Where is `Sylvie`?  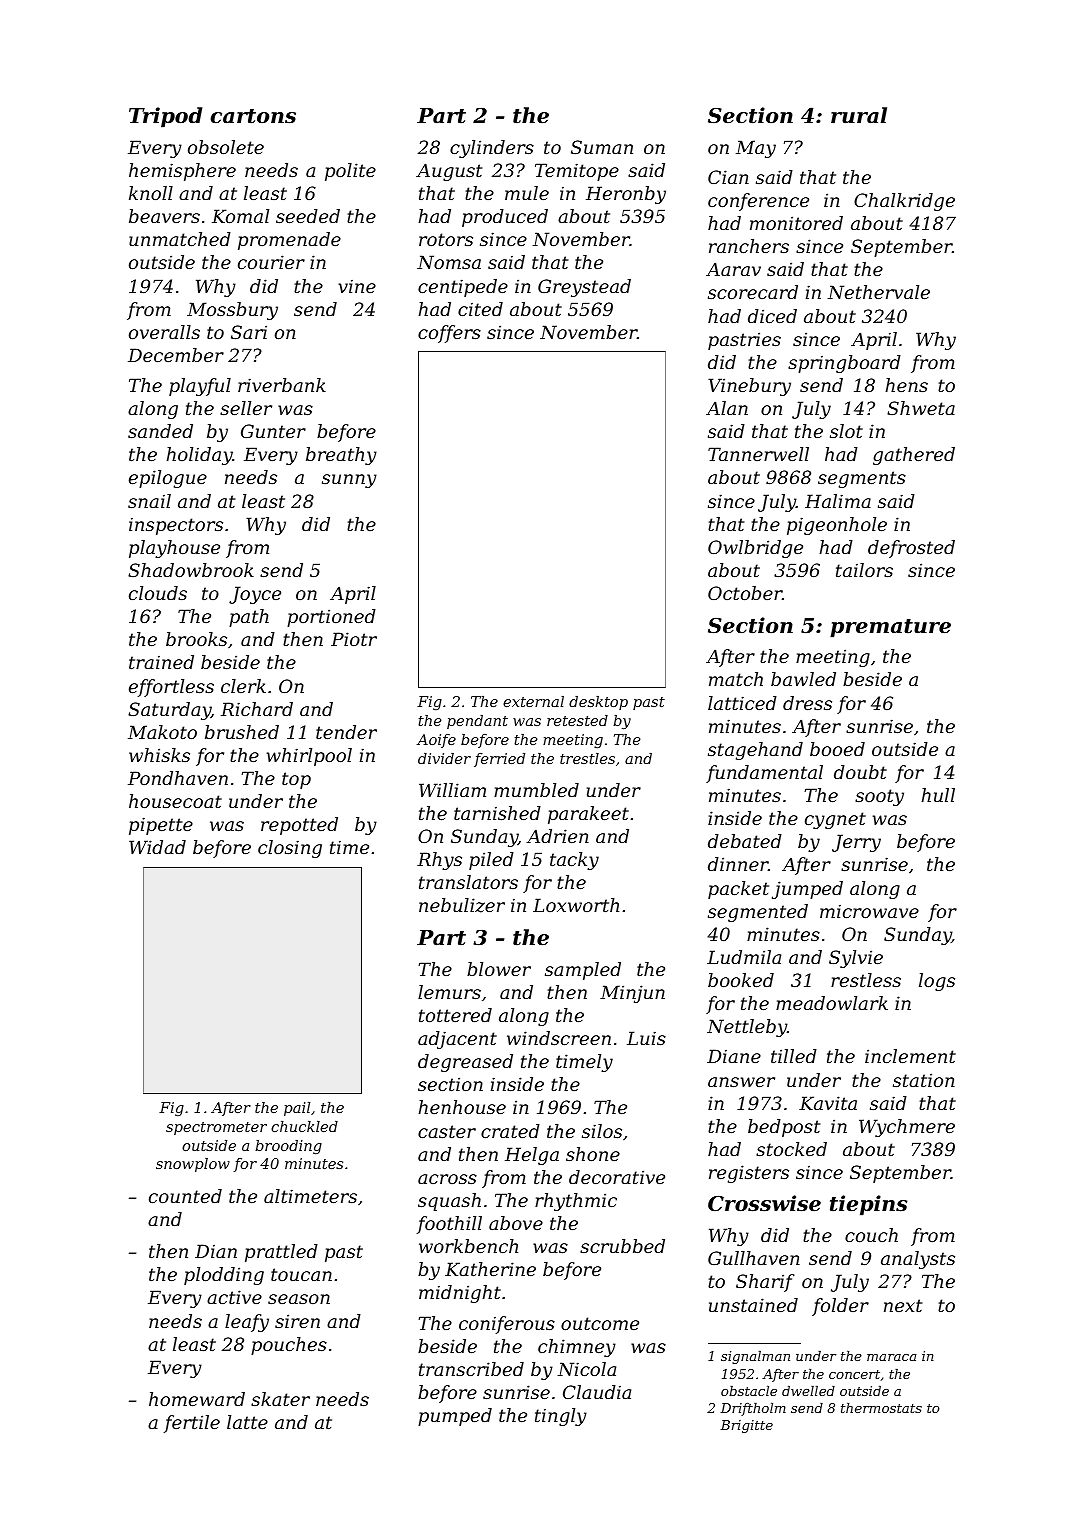
Sylvie is located at coordinates (856, 959).
